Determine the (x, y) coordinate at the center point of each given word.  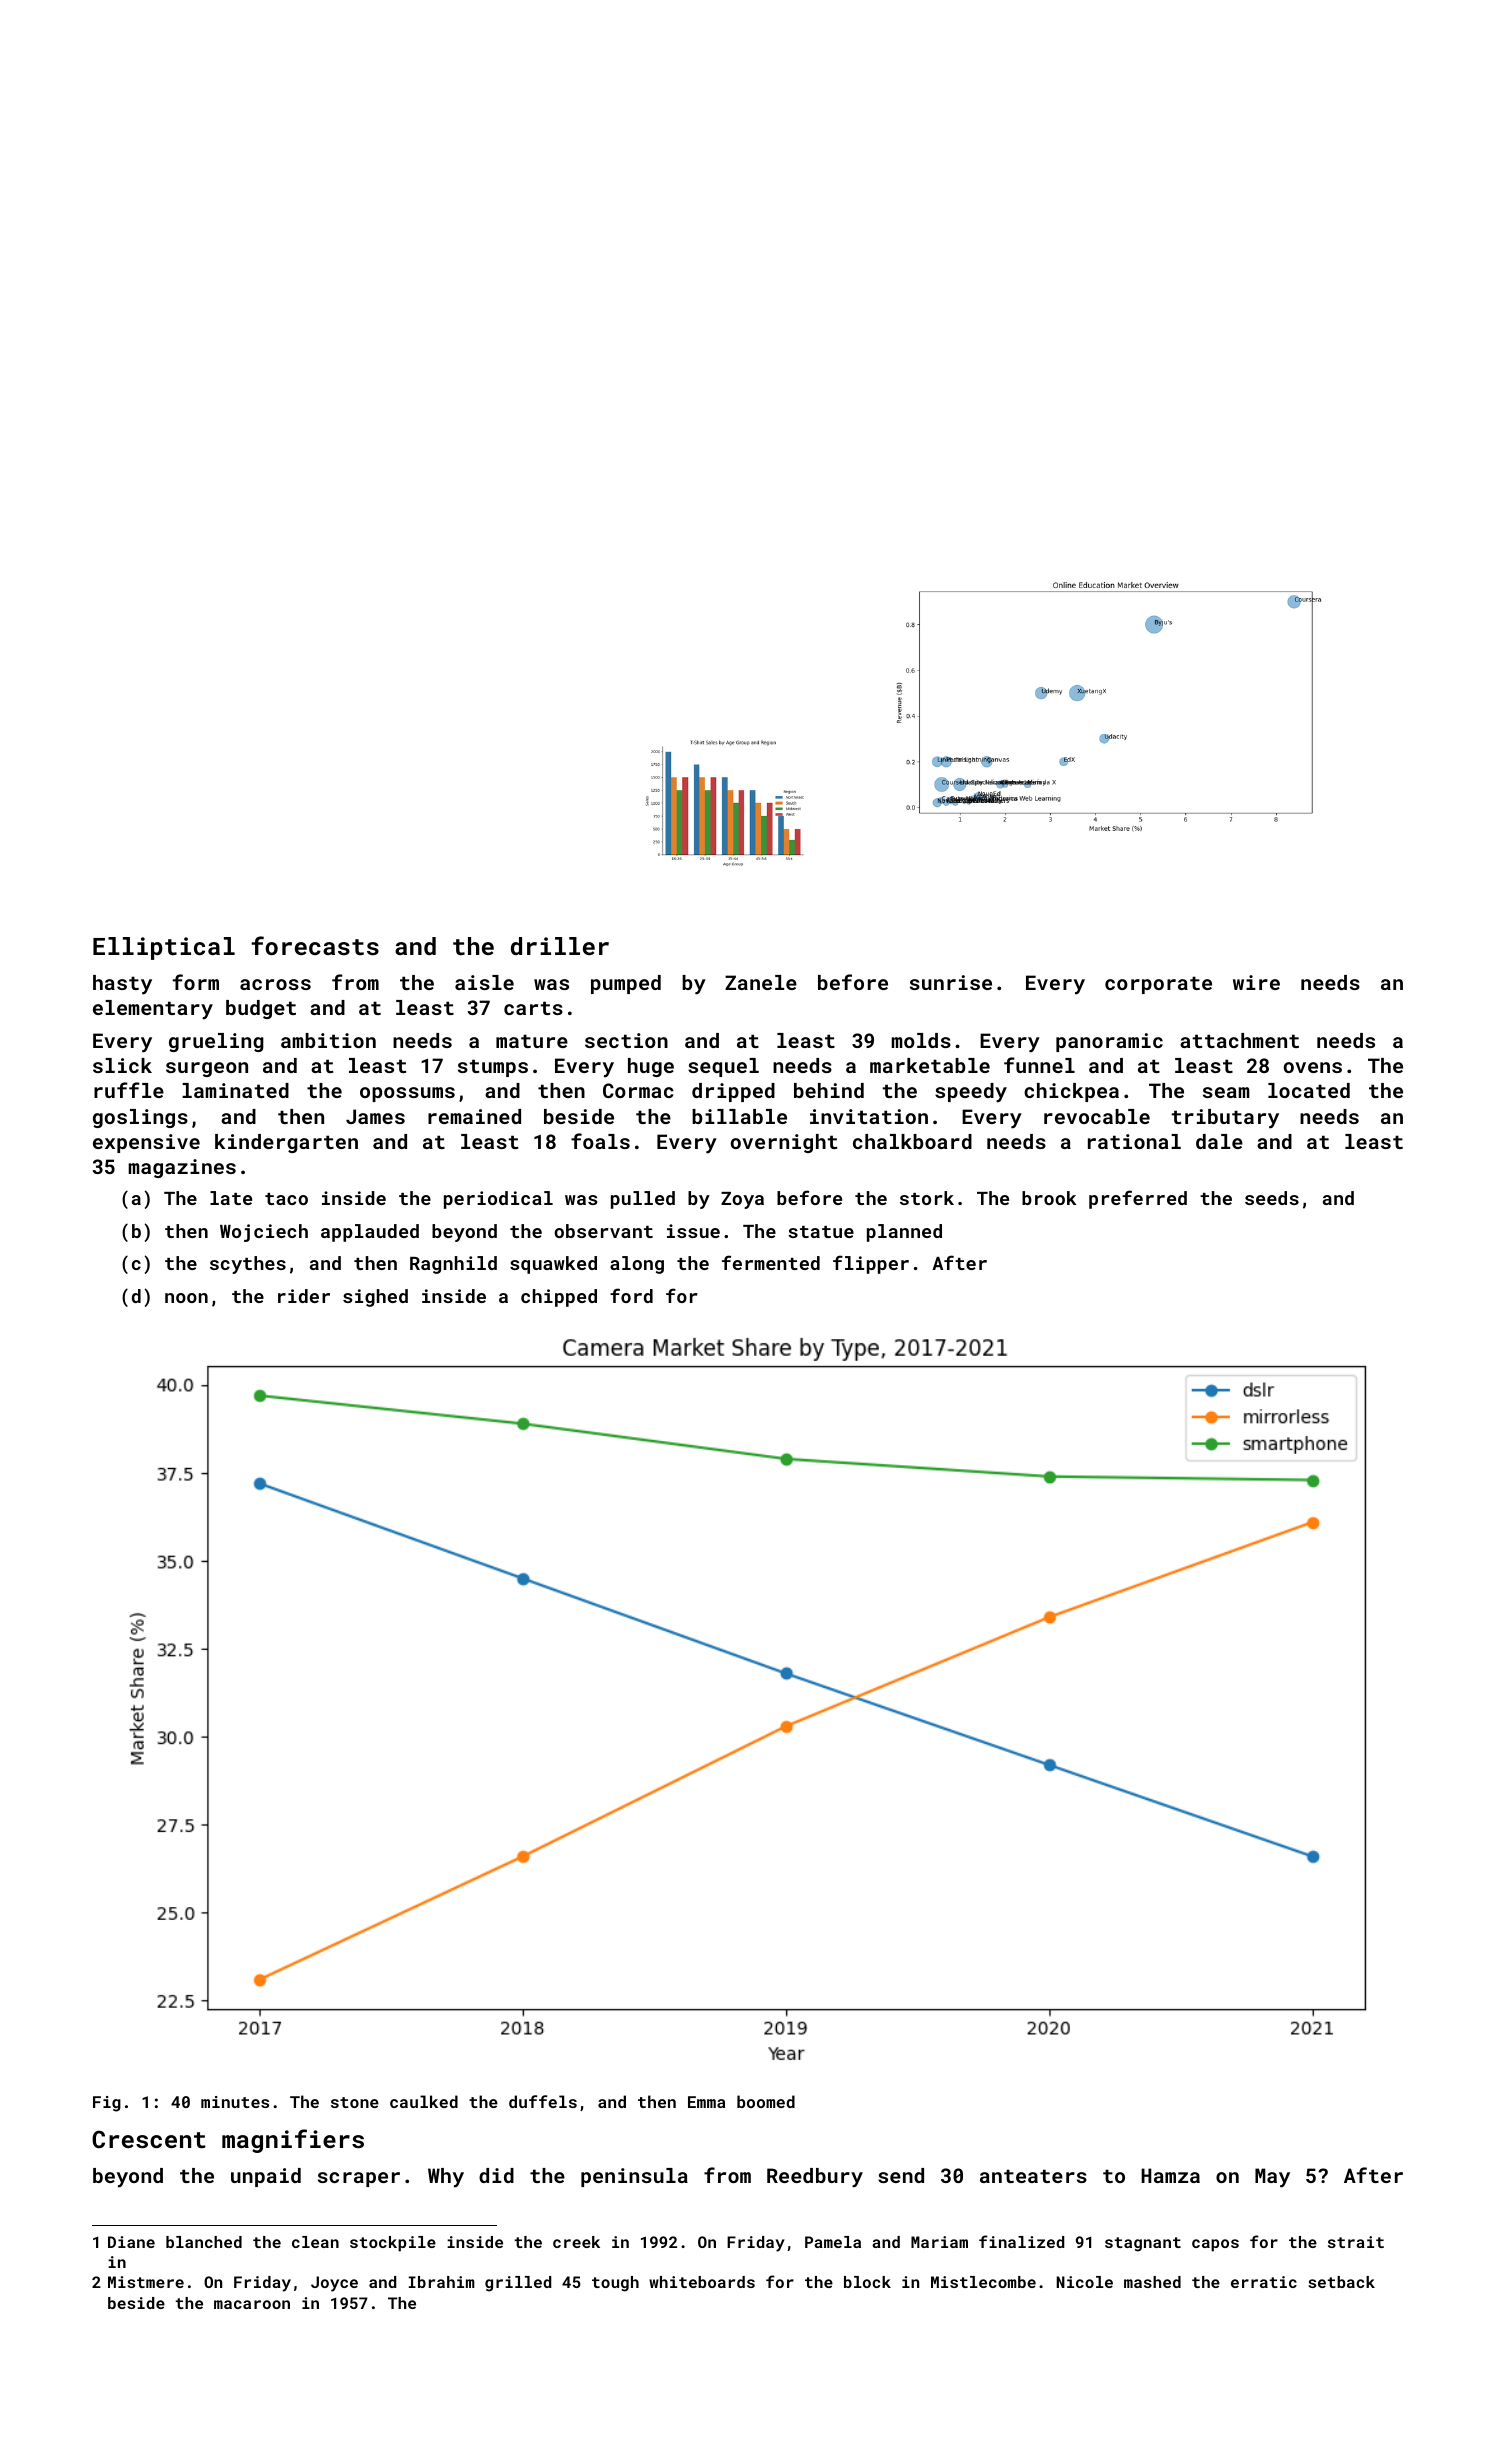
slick (122, 1065)
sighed (375, 1298)
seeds (1272, 1198)
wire (1256, 982)
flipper (871, 1264)
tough (615, 2284)
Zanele (761, 982)
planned (904, 1233)
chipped (559, 1298)
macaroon (252, 2304)
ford (631, 1295)
